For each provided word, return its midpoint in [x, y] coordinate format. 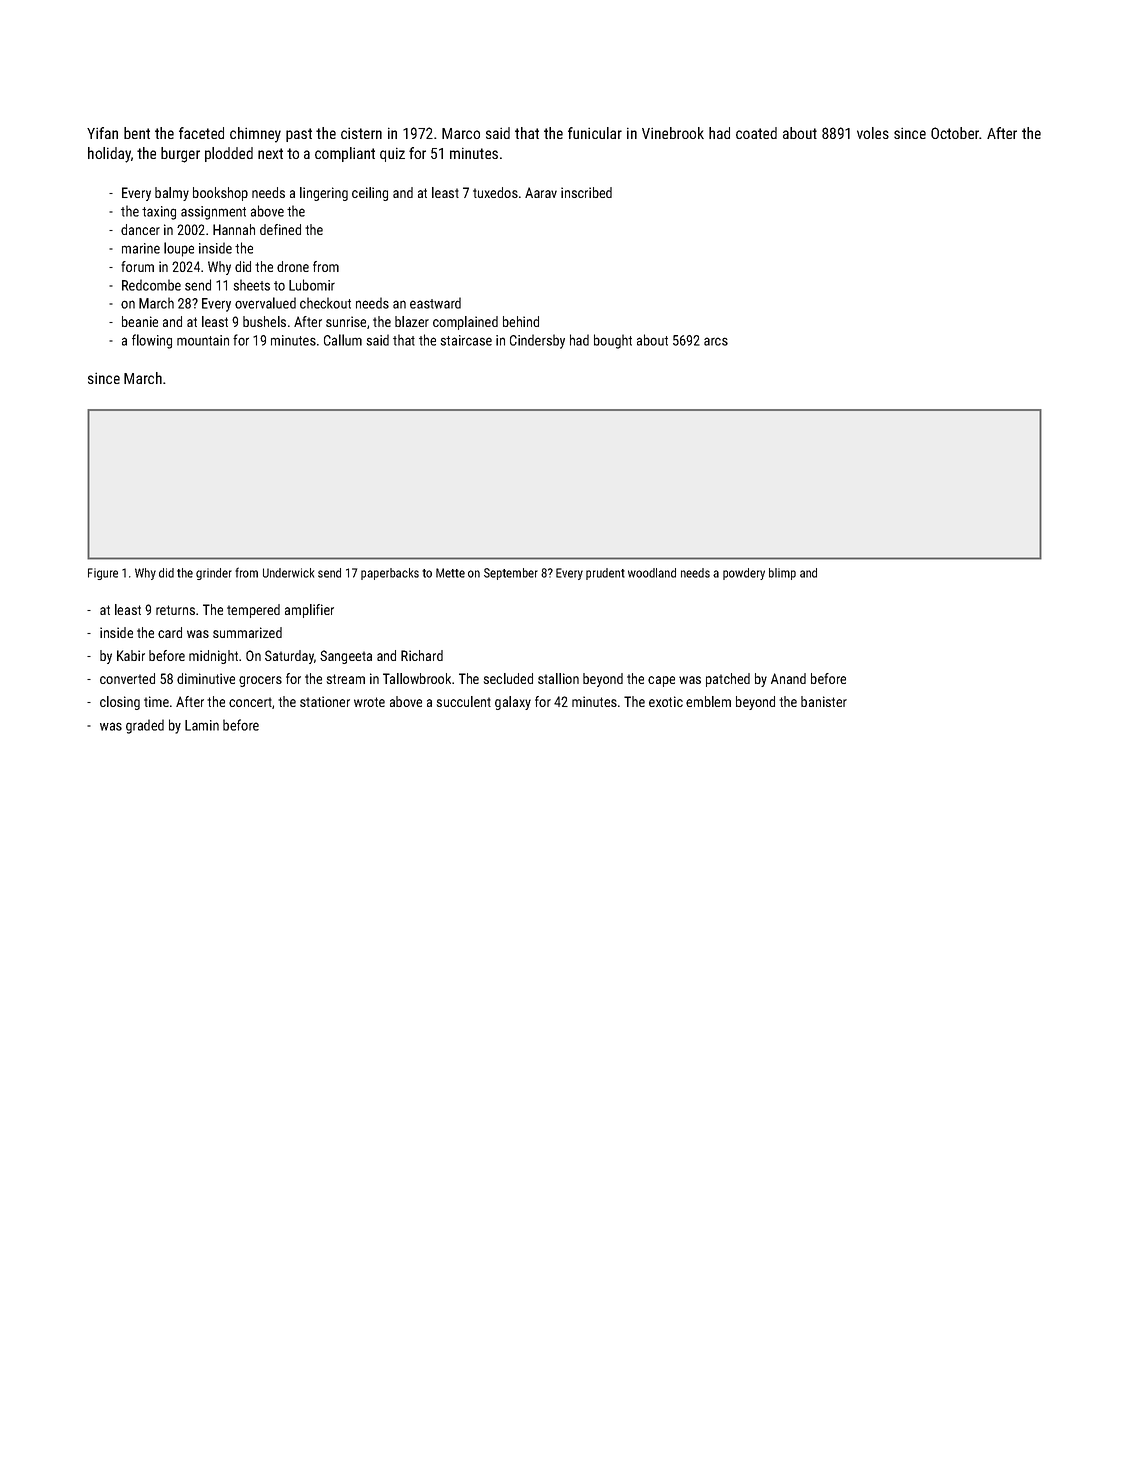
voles [873, 133]
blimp [782, 574]
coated [756, 133]
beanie [140, 321]
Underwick [288, 573]
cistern [361, 133]
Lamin [202, 725]
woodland [652, 573]
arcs [716, 341]
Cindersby [537, 341]
